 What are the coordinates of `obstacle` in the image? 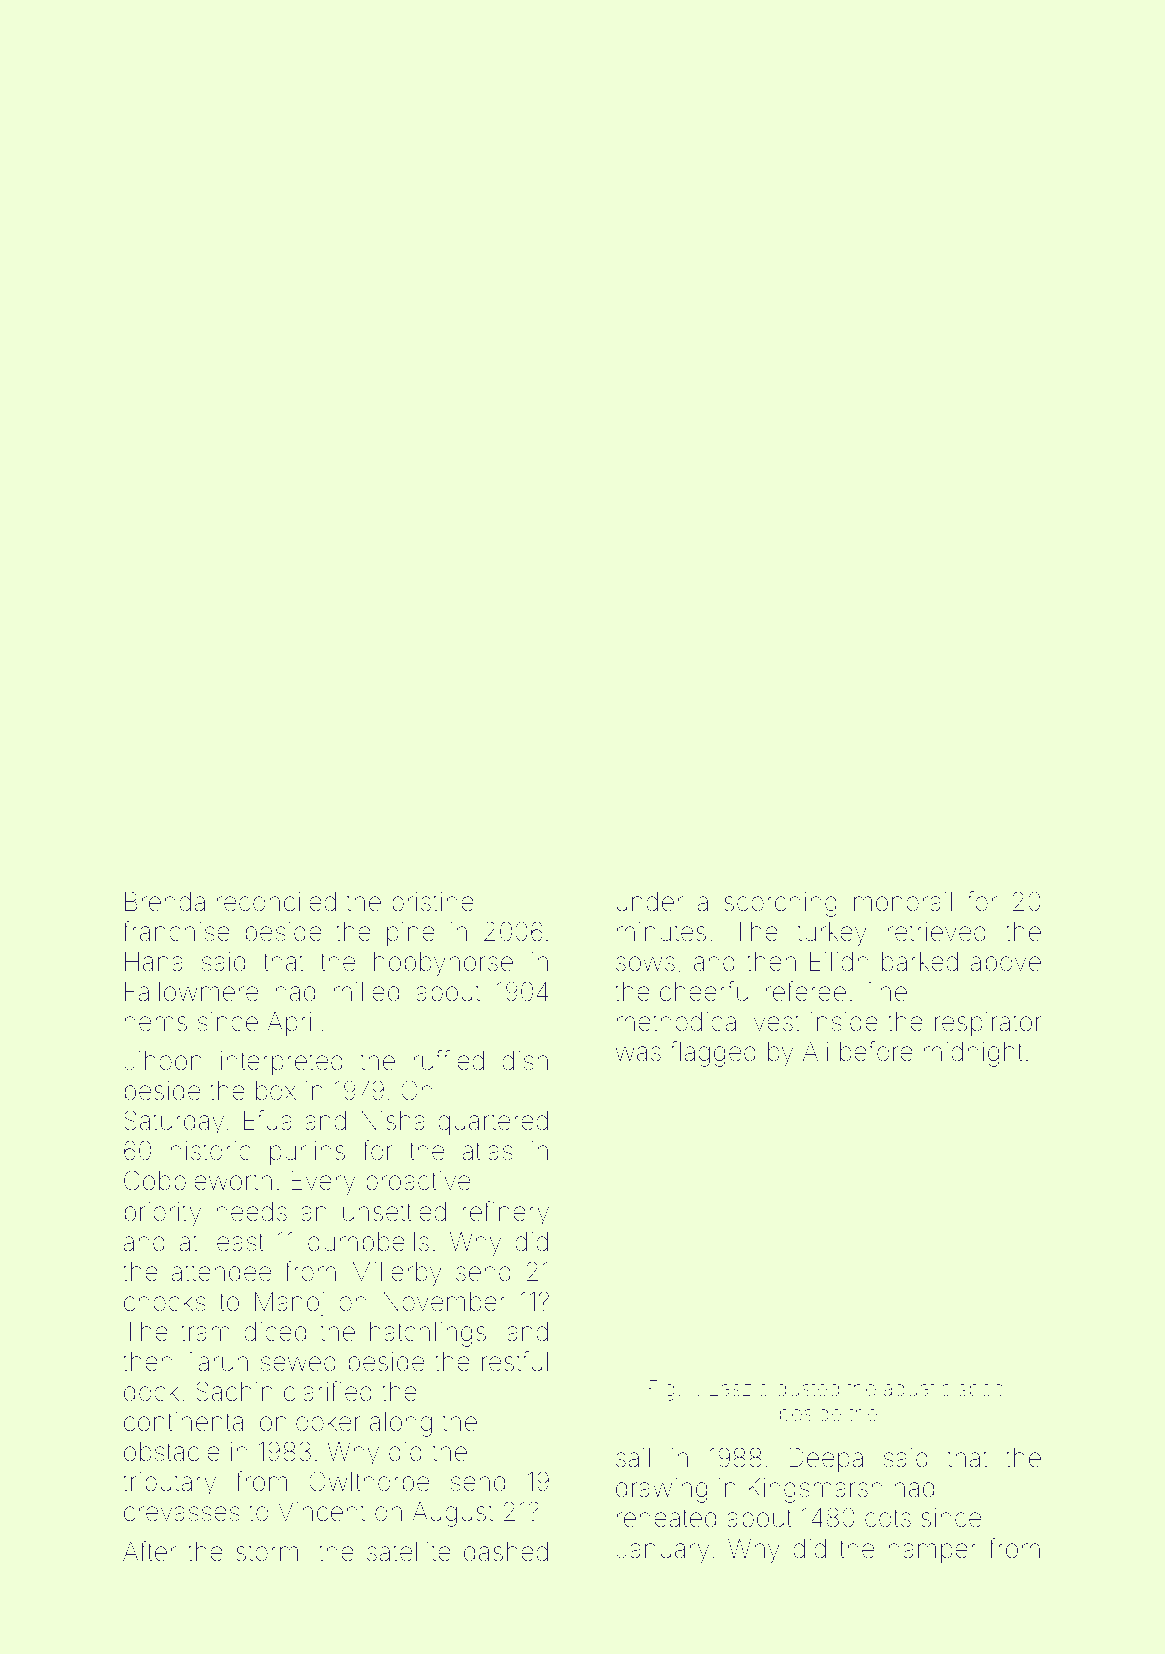 It's located at (172, 1452).
